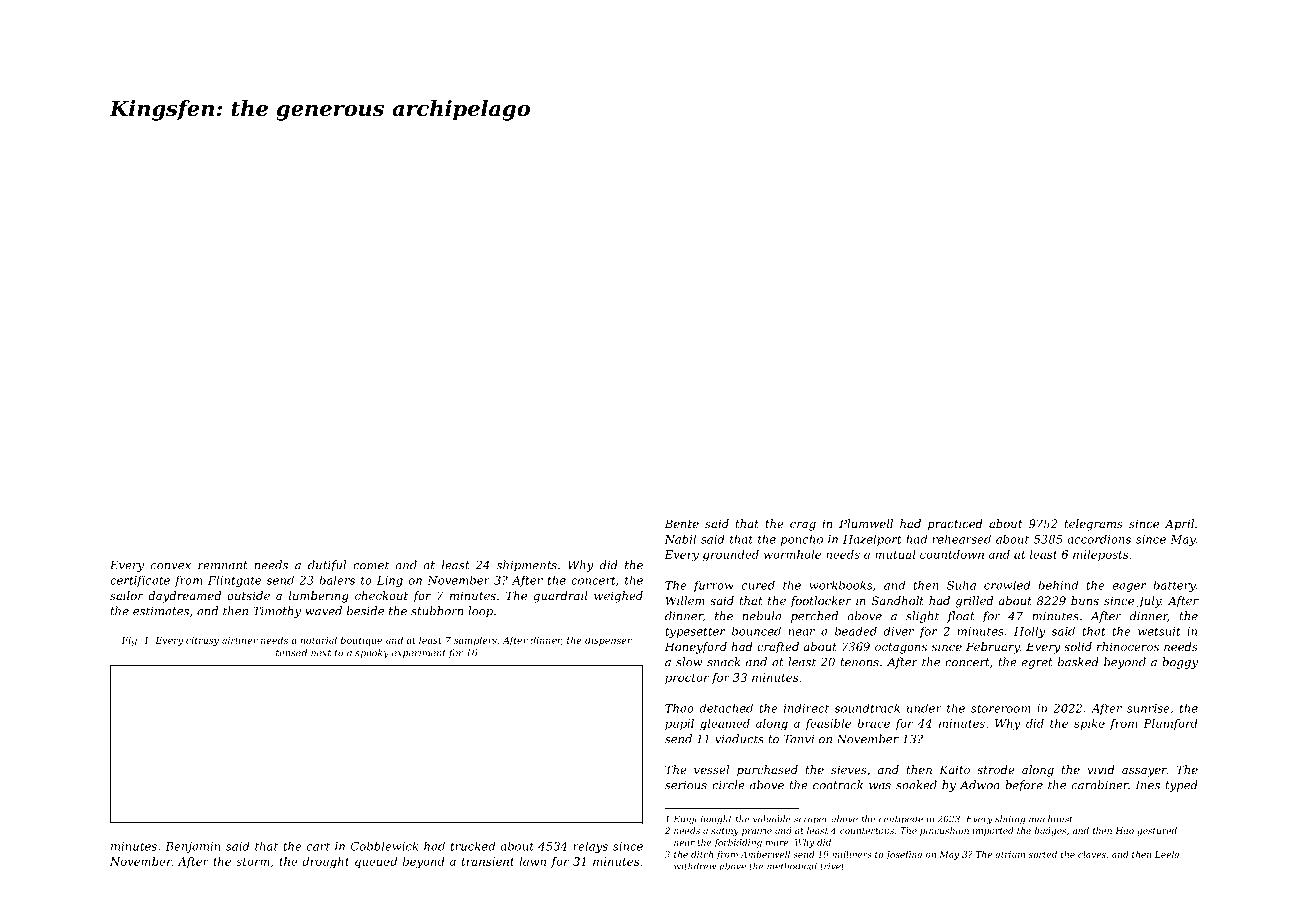 This screenshot has width=1308, height=924. Describe the element at coordinates (832, 866) in the screenshot. I see `trivet` at that location.
